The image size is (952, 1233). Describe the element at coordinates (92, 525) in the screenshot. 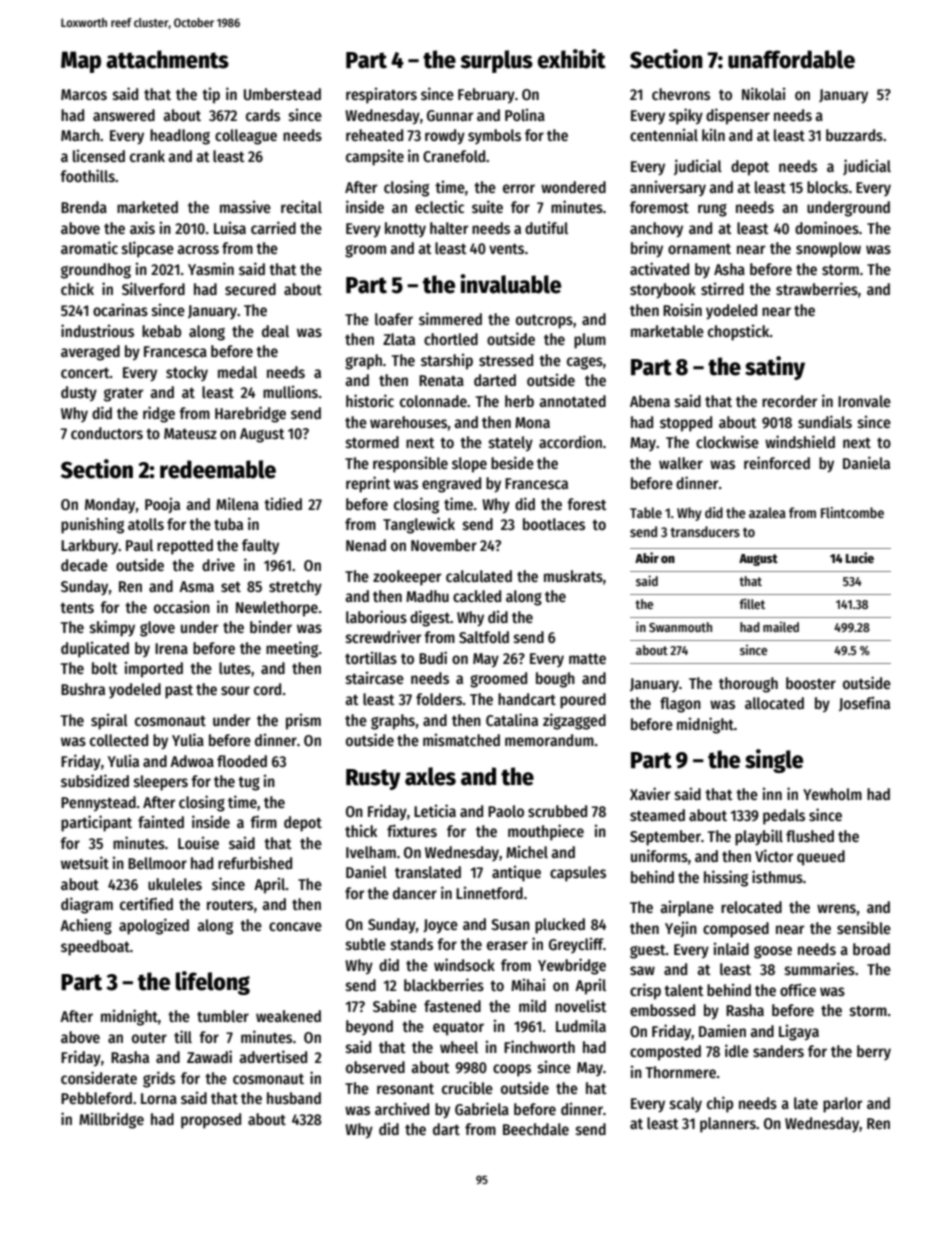

I see `punishing` at that location.
